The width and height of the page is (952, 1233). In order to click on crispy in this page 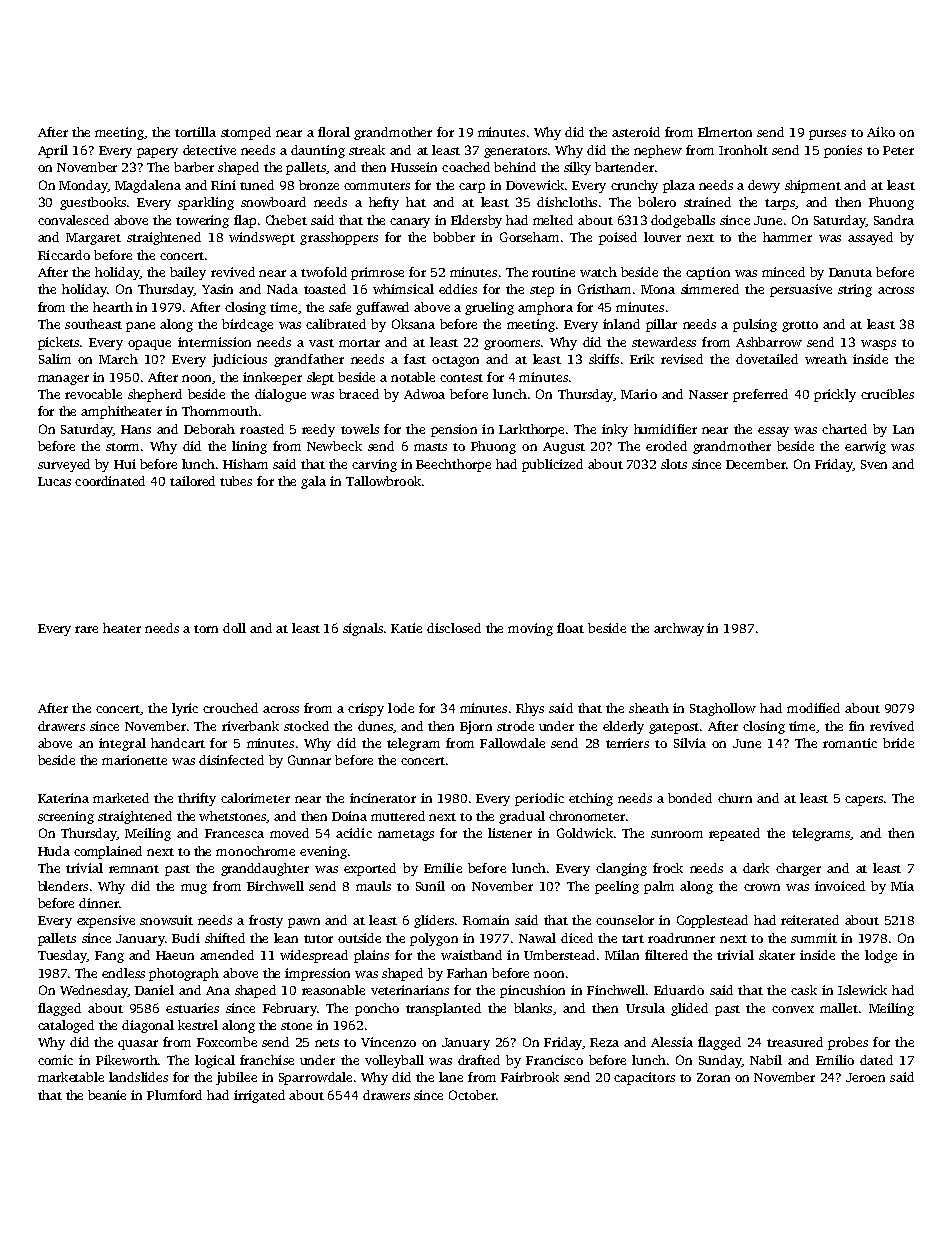, I will do `click(366, 709)`.
